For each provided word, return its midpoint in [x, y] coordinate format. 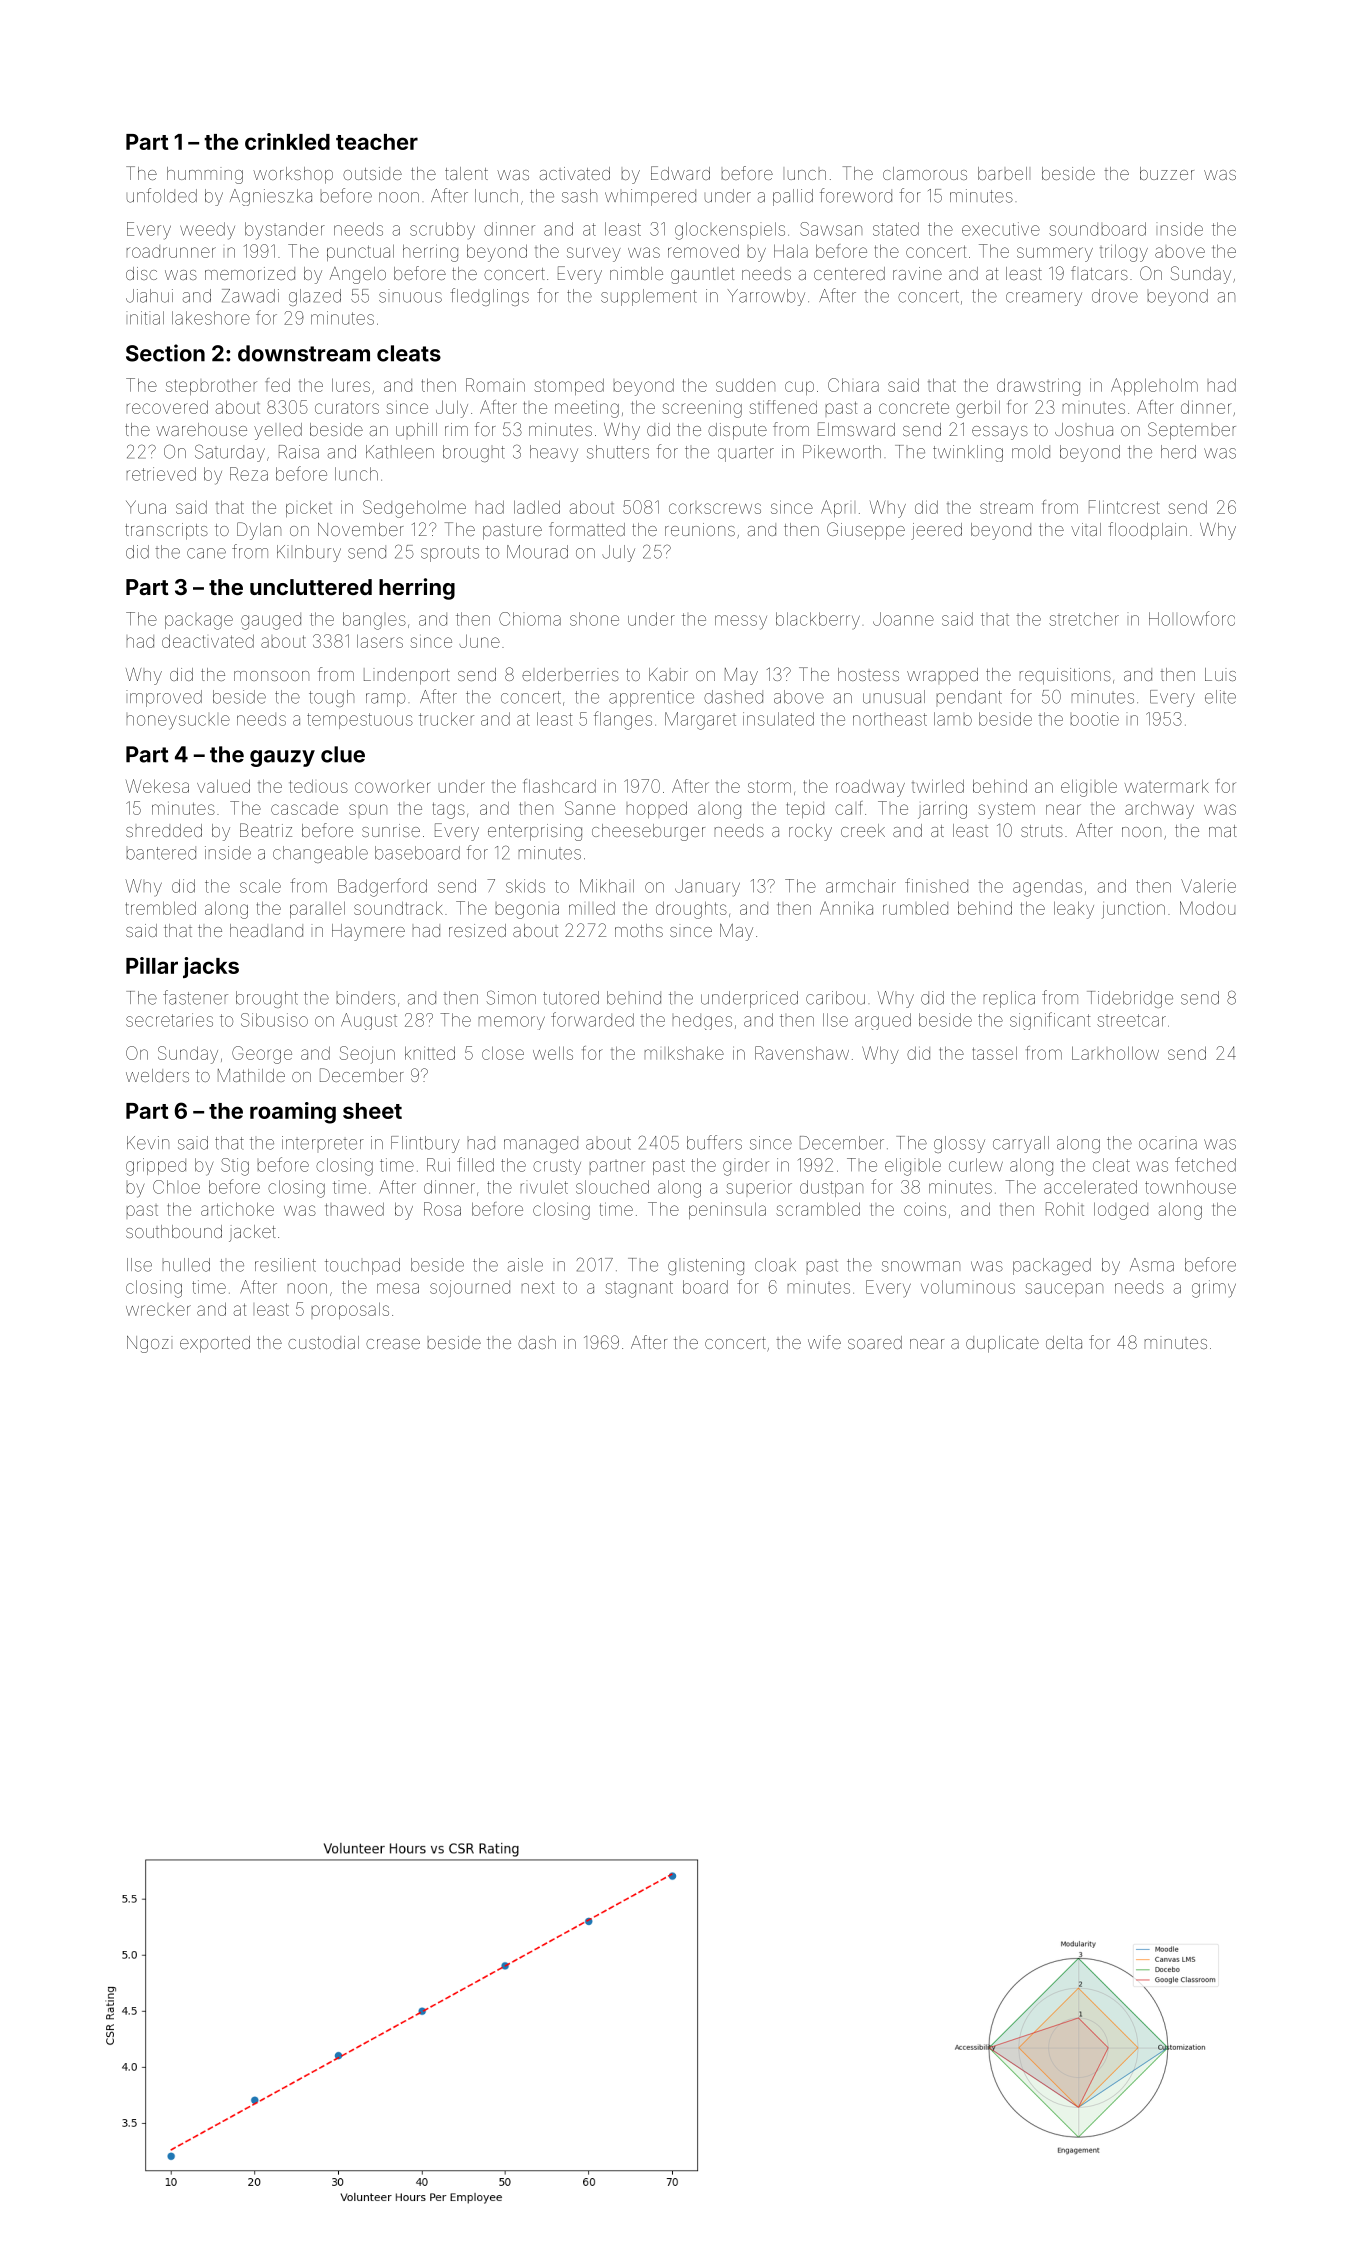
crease [393, 1344]
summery [1055, 254]
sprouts [450, 554]
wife [824, 1342]
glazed [315, 297]
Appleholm [1154, 386]
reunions [700, 529]
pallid [793, 197]
